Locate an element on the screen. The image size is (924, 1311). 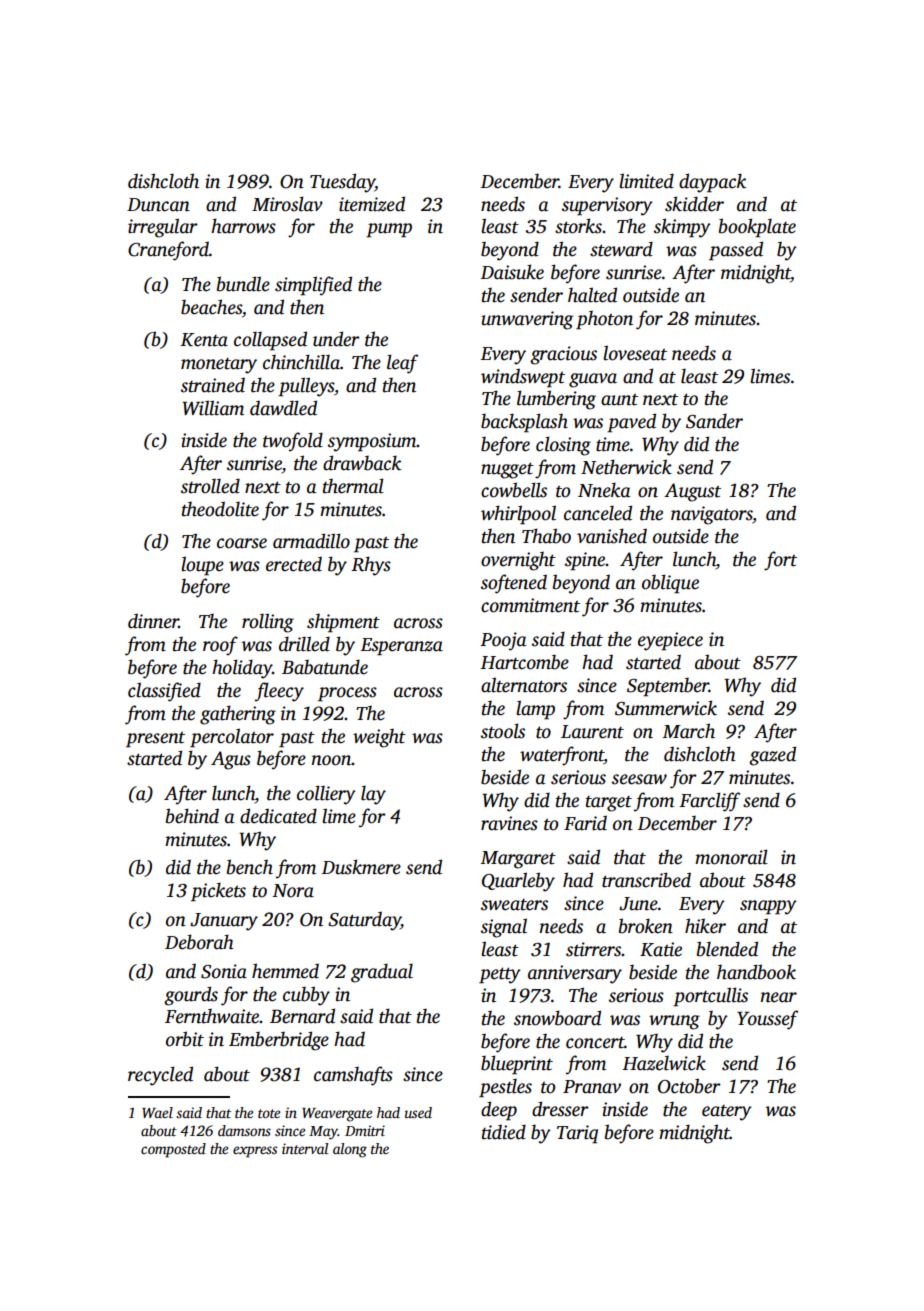
bookplate is located at coordinates (757, 228).
